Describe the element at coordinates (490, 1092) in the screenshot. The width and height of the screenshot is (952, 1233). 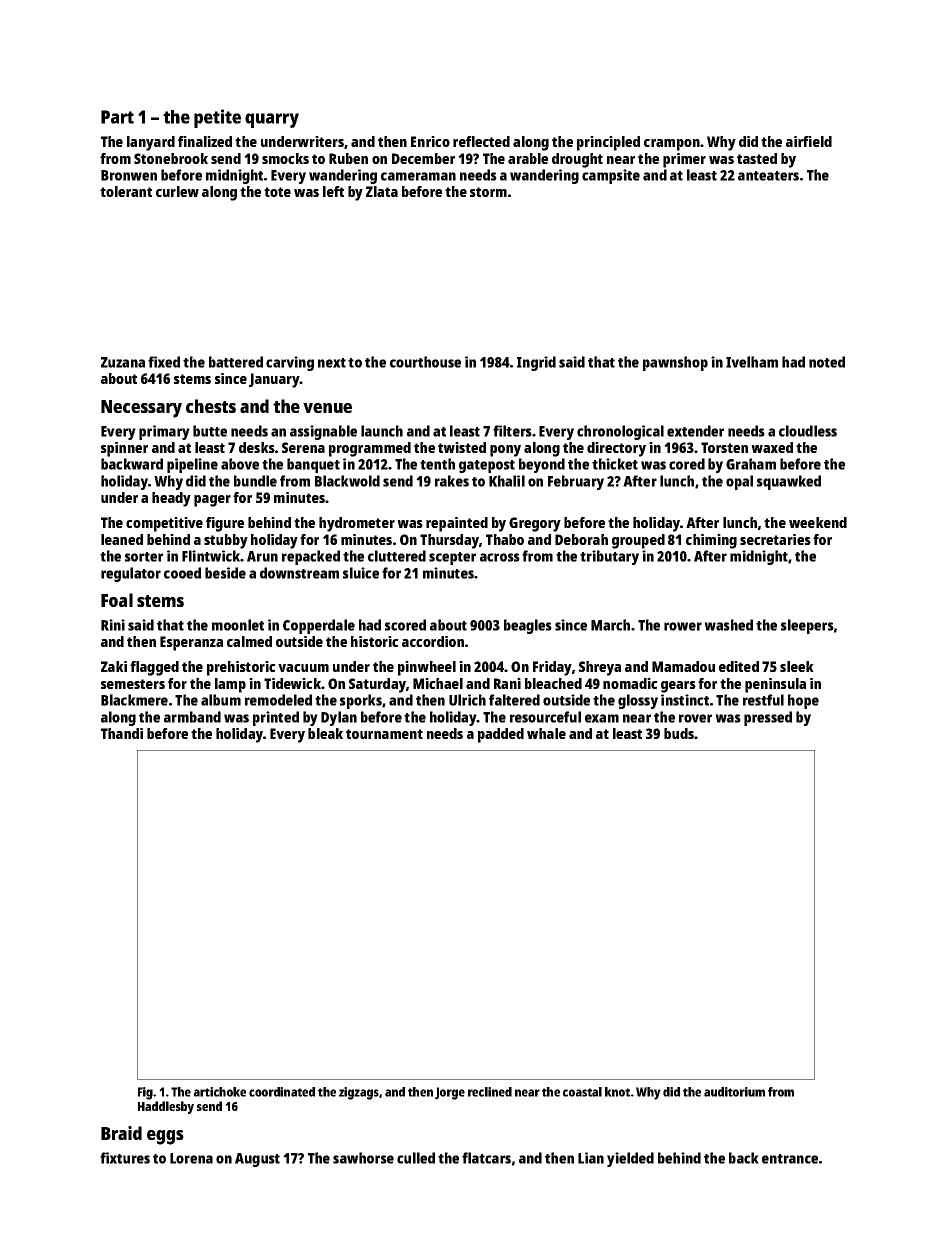
I see `reclined` at that location.
